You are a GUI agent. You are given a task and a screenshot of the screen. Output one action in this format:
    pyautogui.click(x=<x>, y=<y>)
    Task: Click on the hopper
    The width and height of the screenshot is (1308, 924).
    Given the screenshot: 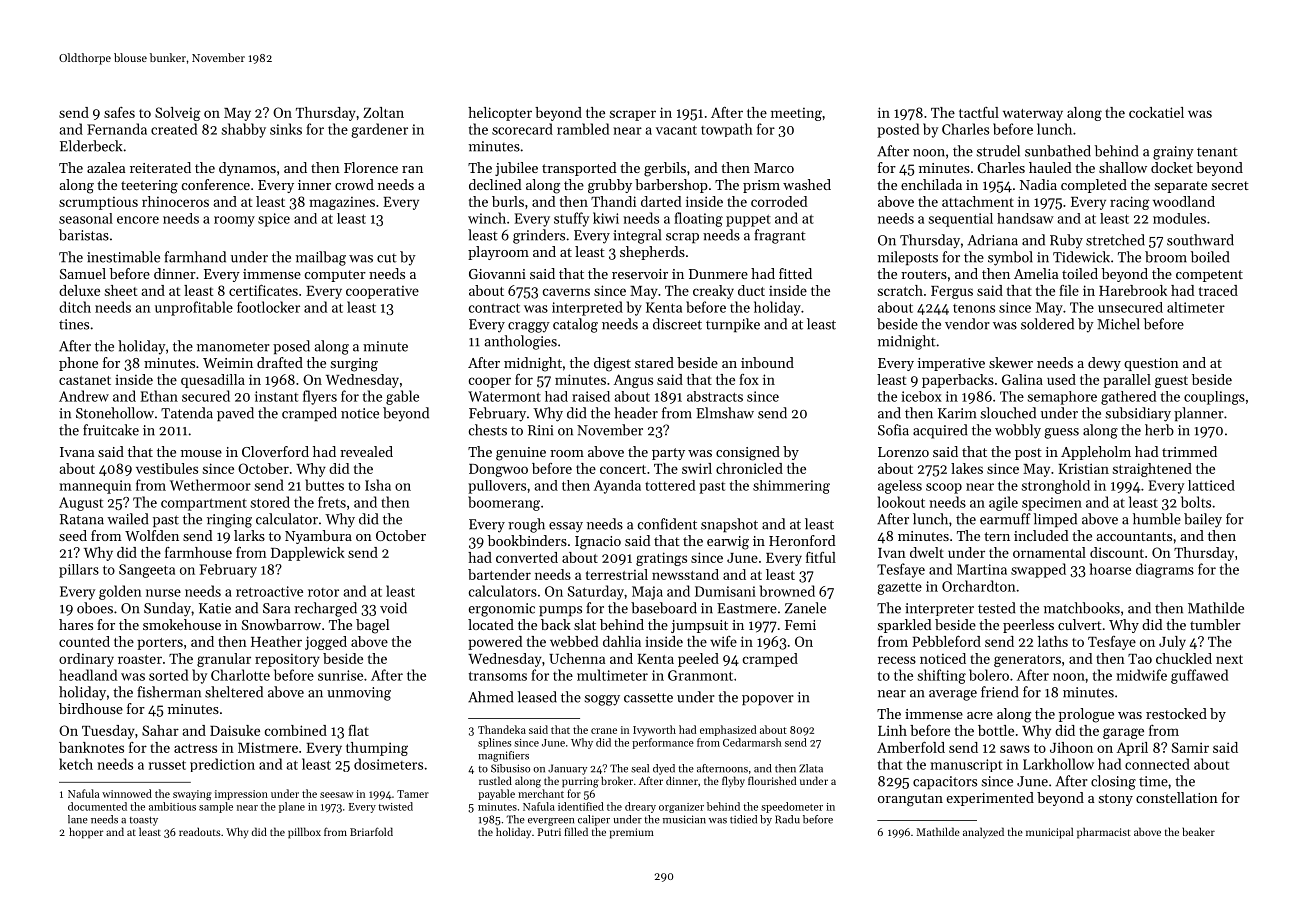 What is the action you would take?
    pyautogui.click(x=86, y=833)
